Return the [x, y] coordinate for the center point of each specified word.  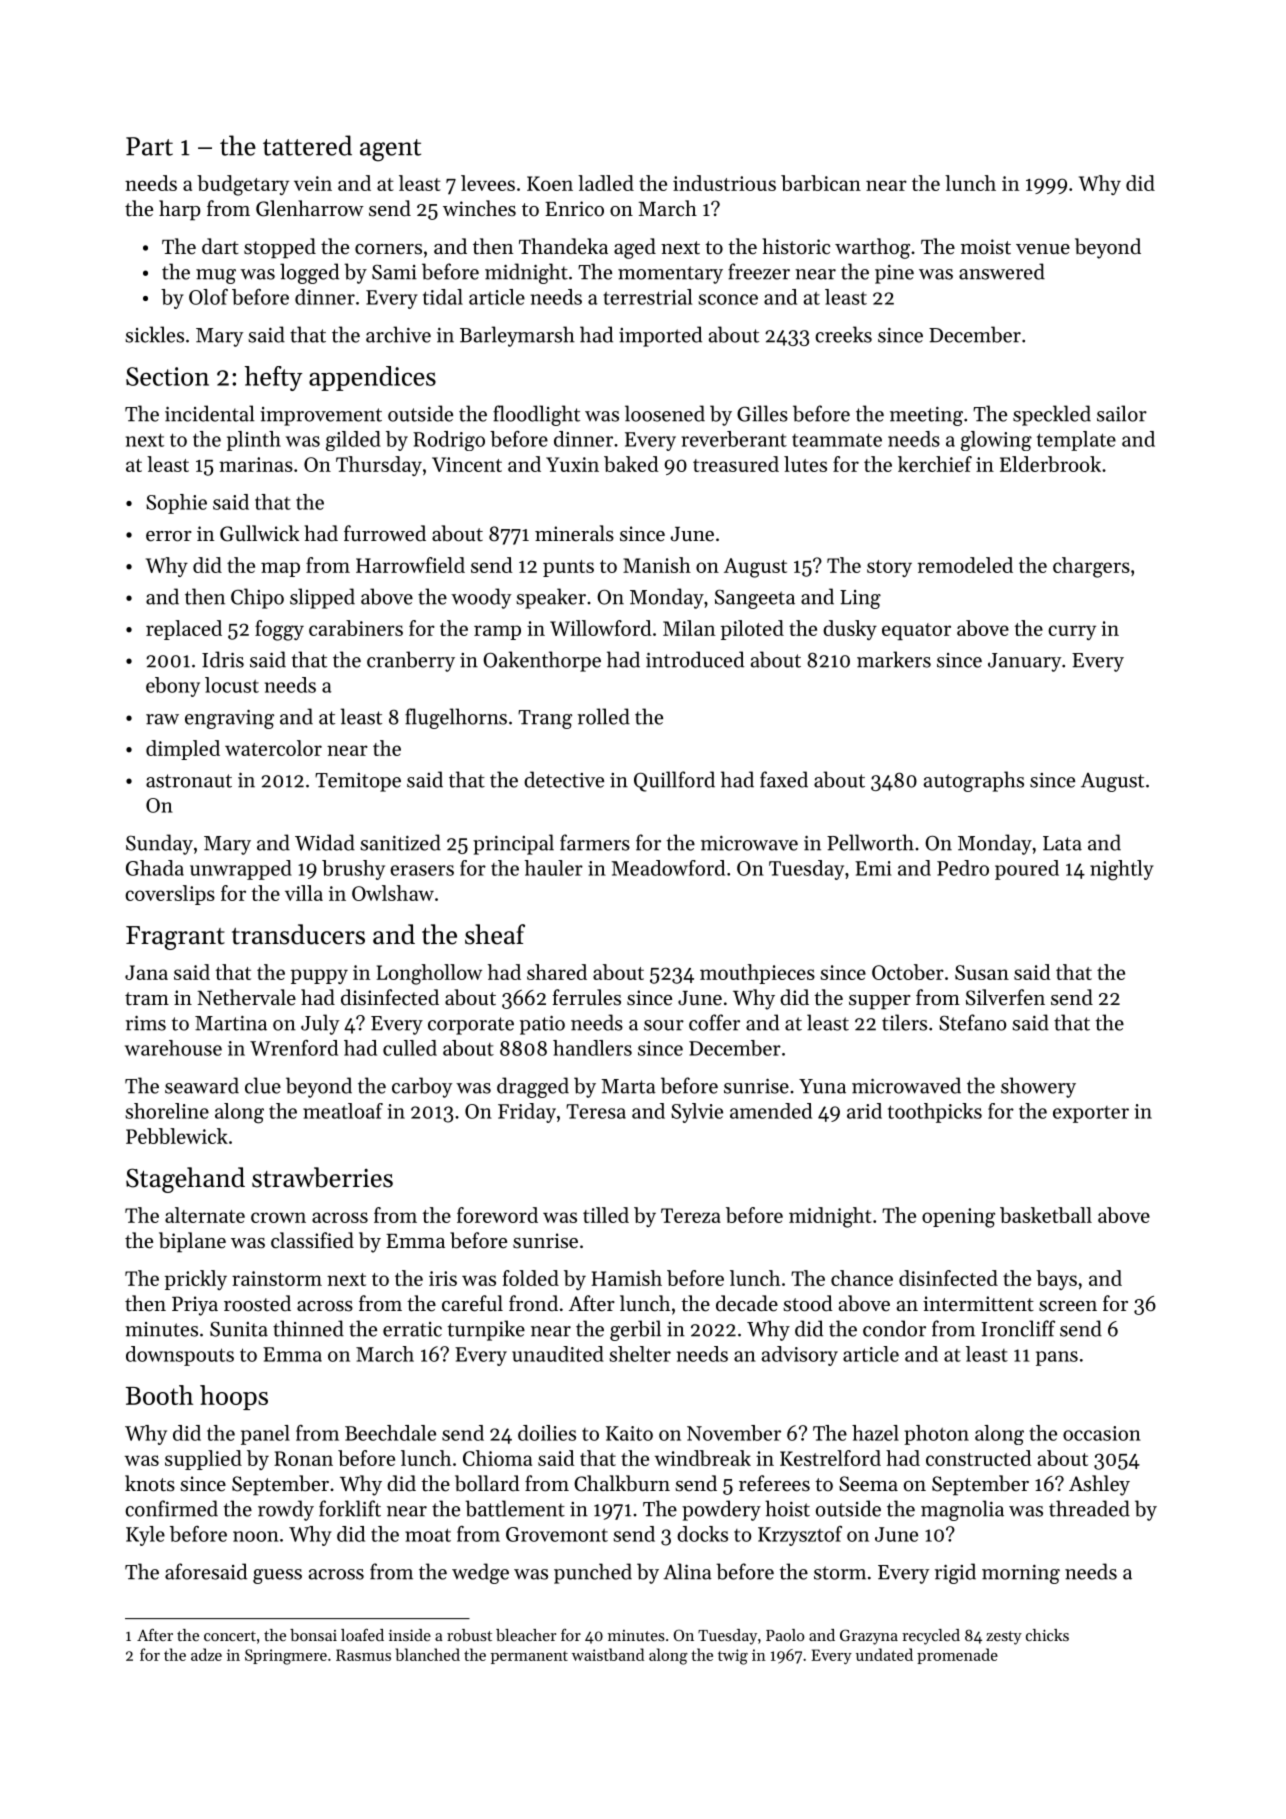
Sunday [159, 844]
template [1076, 441]
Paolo [785, 1635]
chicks [1047, 1635]
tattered [307, 145]
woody [481, 598]
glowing [996, 441]
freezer [759, 271]
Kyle [145, 1536]
